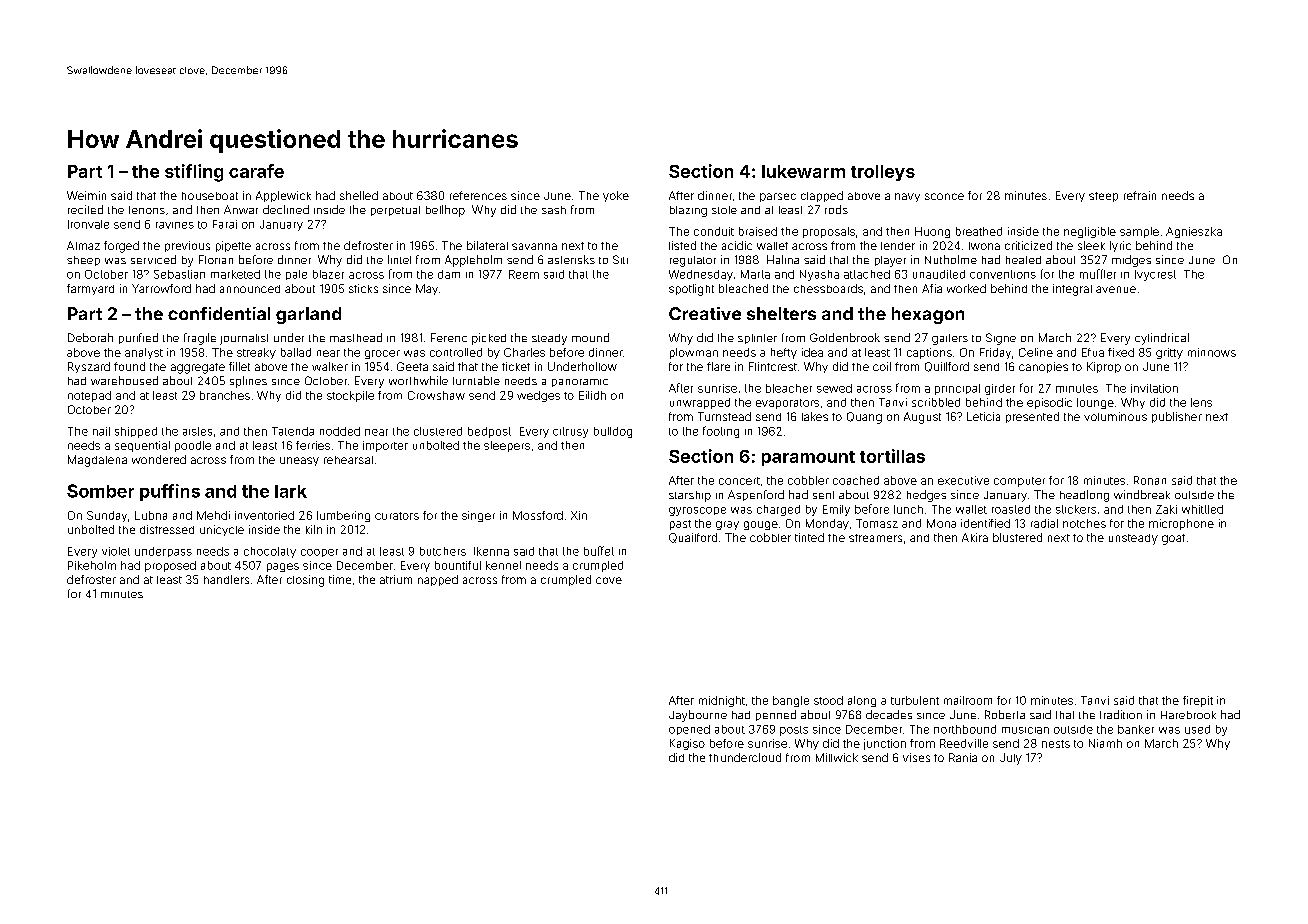  I want to click on plowman, so click(694, 353).
